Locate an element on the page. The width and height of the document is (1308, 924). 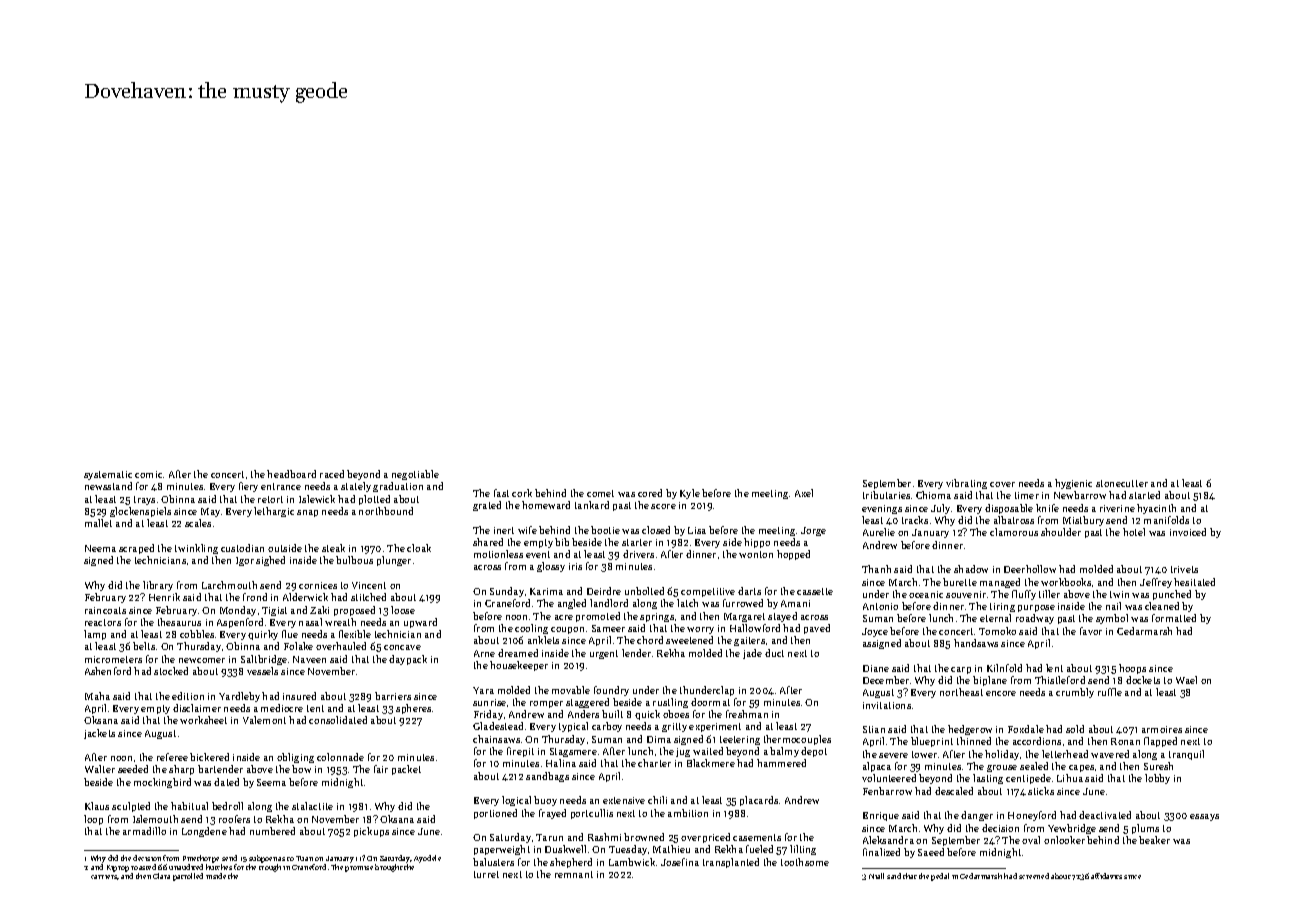
mockingbird is located at coordinates (162, 783).
